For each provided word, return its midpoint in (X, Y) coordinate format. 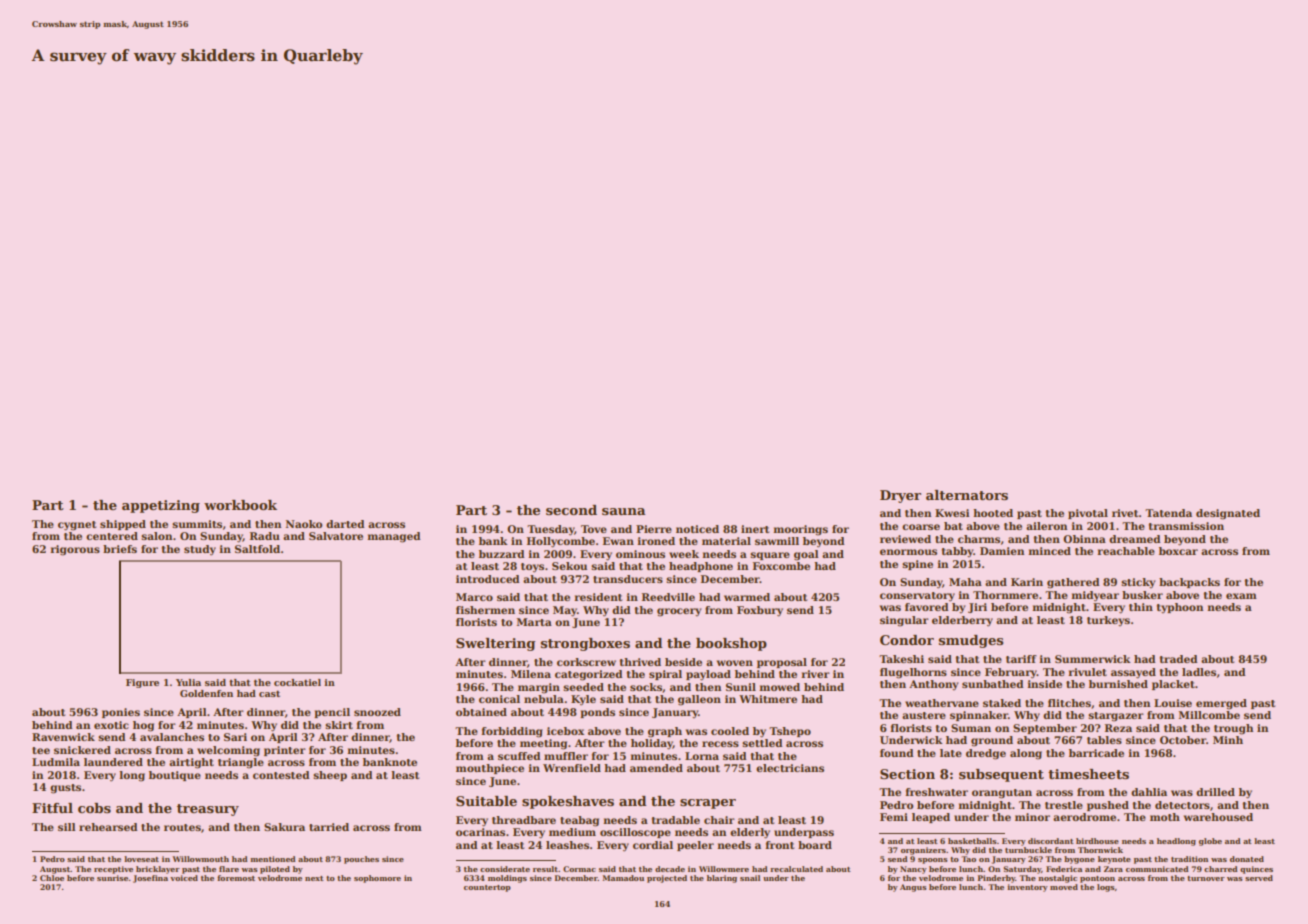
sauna (623, 511)
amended (656, 768)
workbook (240, 505)
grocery (679, 612)
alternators (967, 495)
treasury (208, 810)
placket (1173, 685)
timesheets (1088, 774)
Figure (142, 683)
